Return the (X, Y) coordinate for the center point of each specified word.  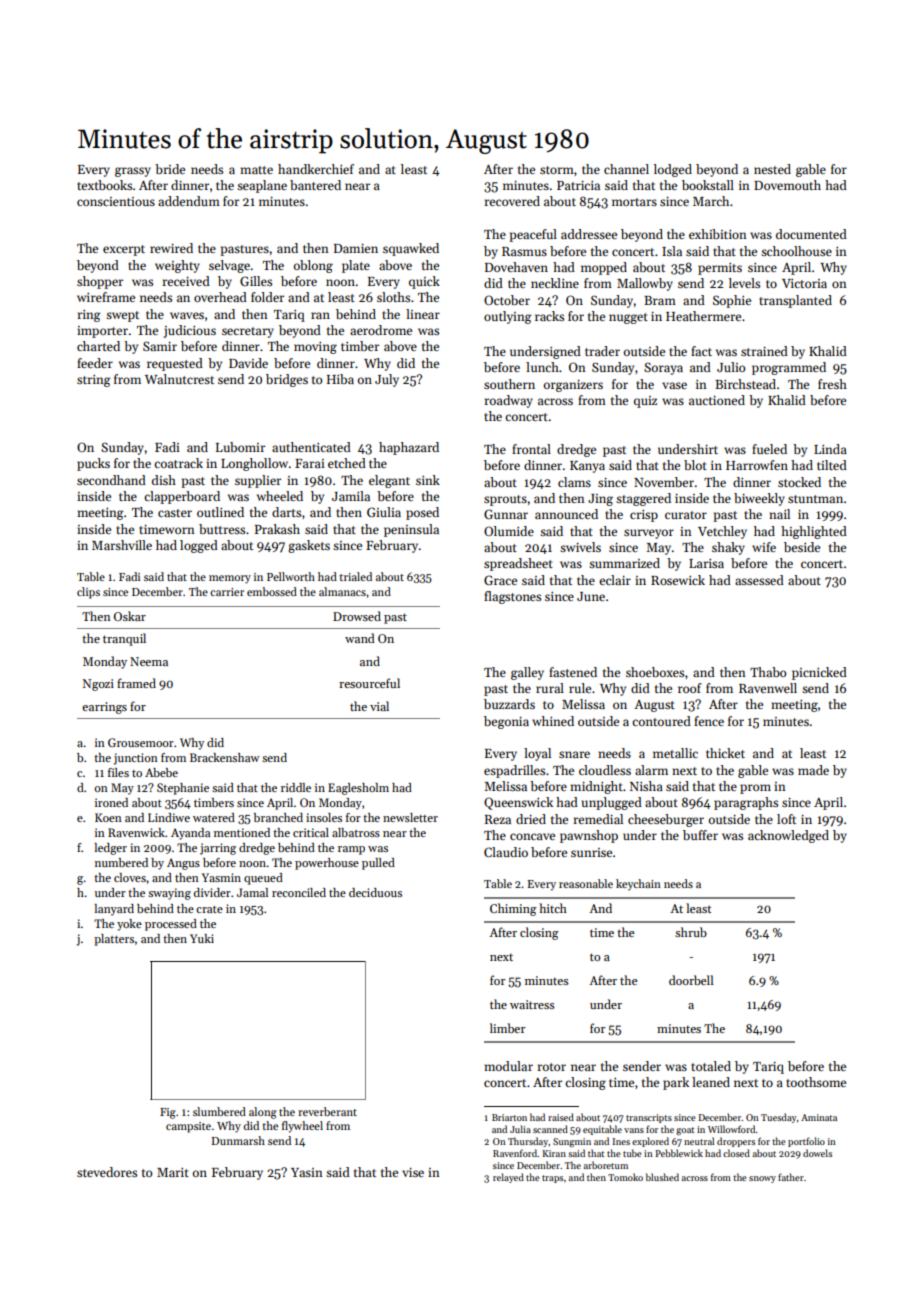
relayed (508, 1178)
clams (574, 482)
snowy (762, 1179)
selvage (229, 266)
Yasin (307, 1172)
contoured (661, 721)
